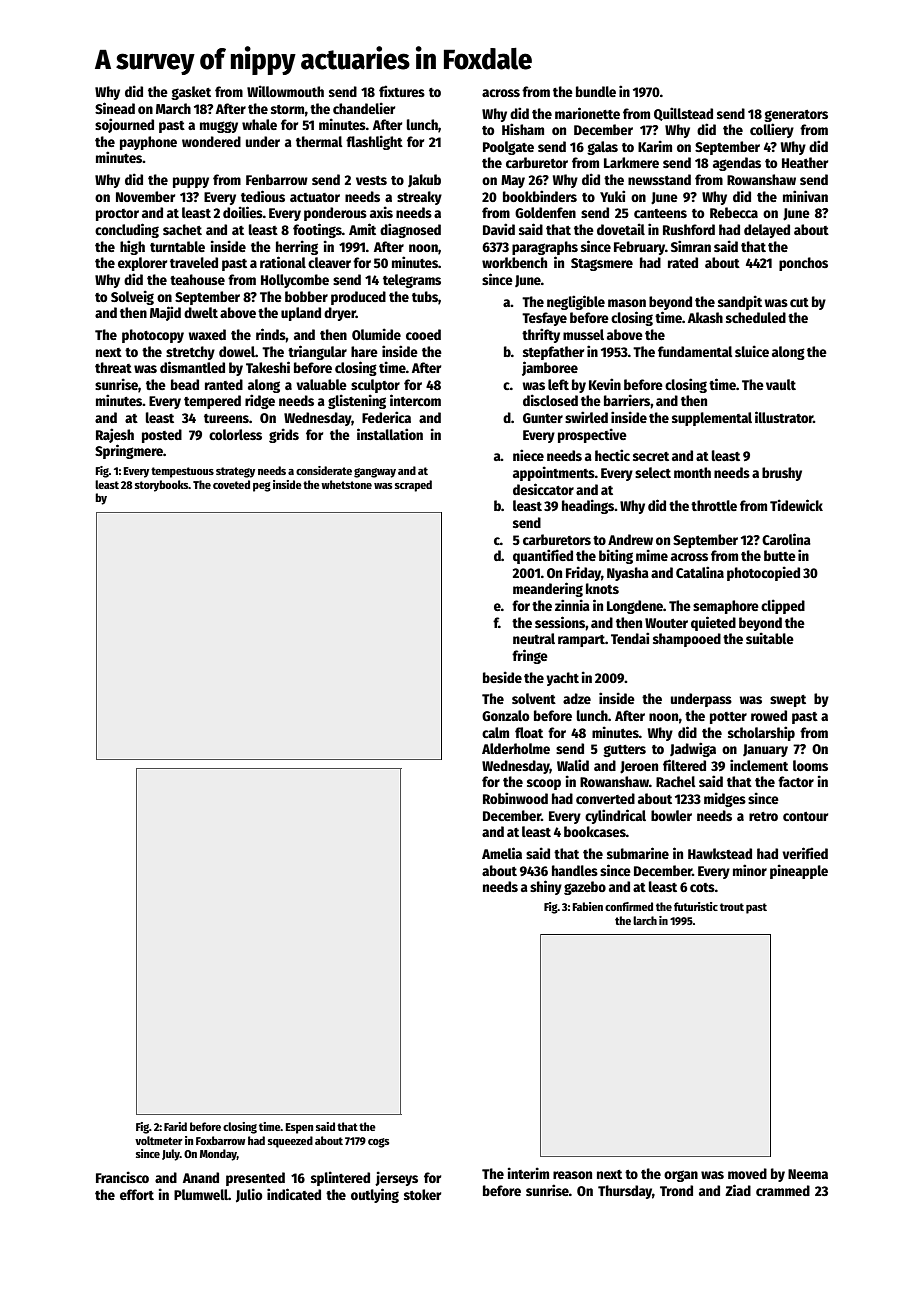 This document has height=1308, width=924. Describe the element at coordinates (747, 1173) in the document. I see `moved` at that location.
